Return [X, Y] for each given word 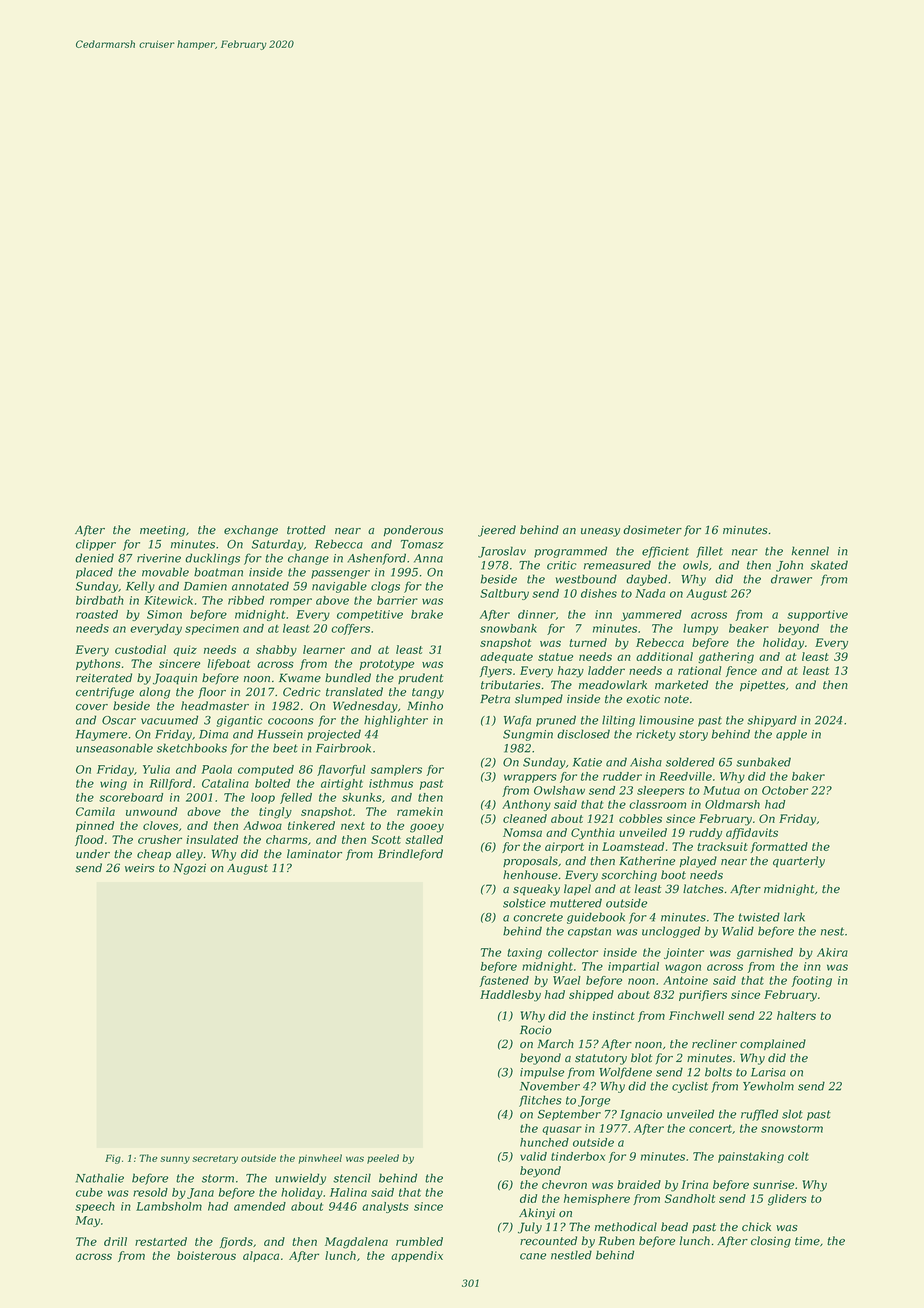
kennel [810, 551]
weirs [140, 868]
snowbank [508, 628]
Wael [567, 980]
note [676, 699]
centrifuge [105, 693]
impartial [633, 967]
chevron [564, 1184]
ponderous [413, 530]
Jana [200, 1193]
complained [773, 1044]
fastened [504, 981]
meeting [162, 531]
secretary [215, 1159]
